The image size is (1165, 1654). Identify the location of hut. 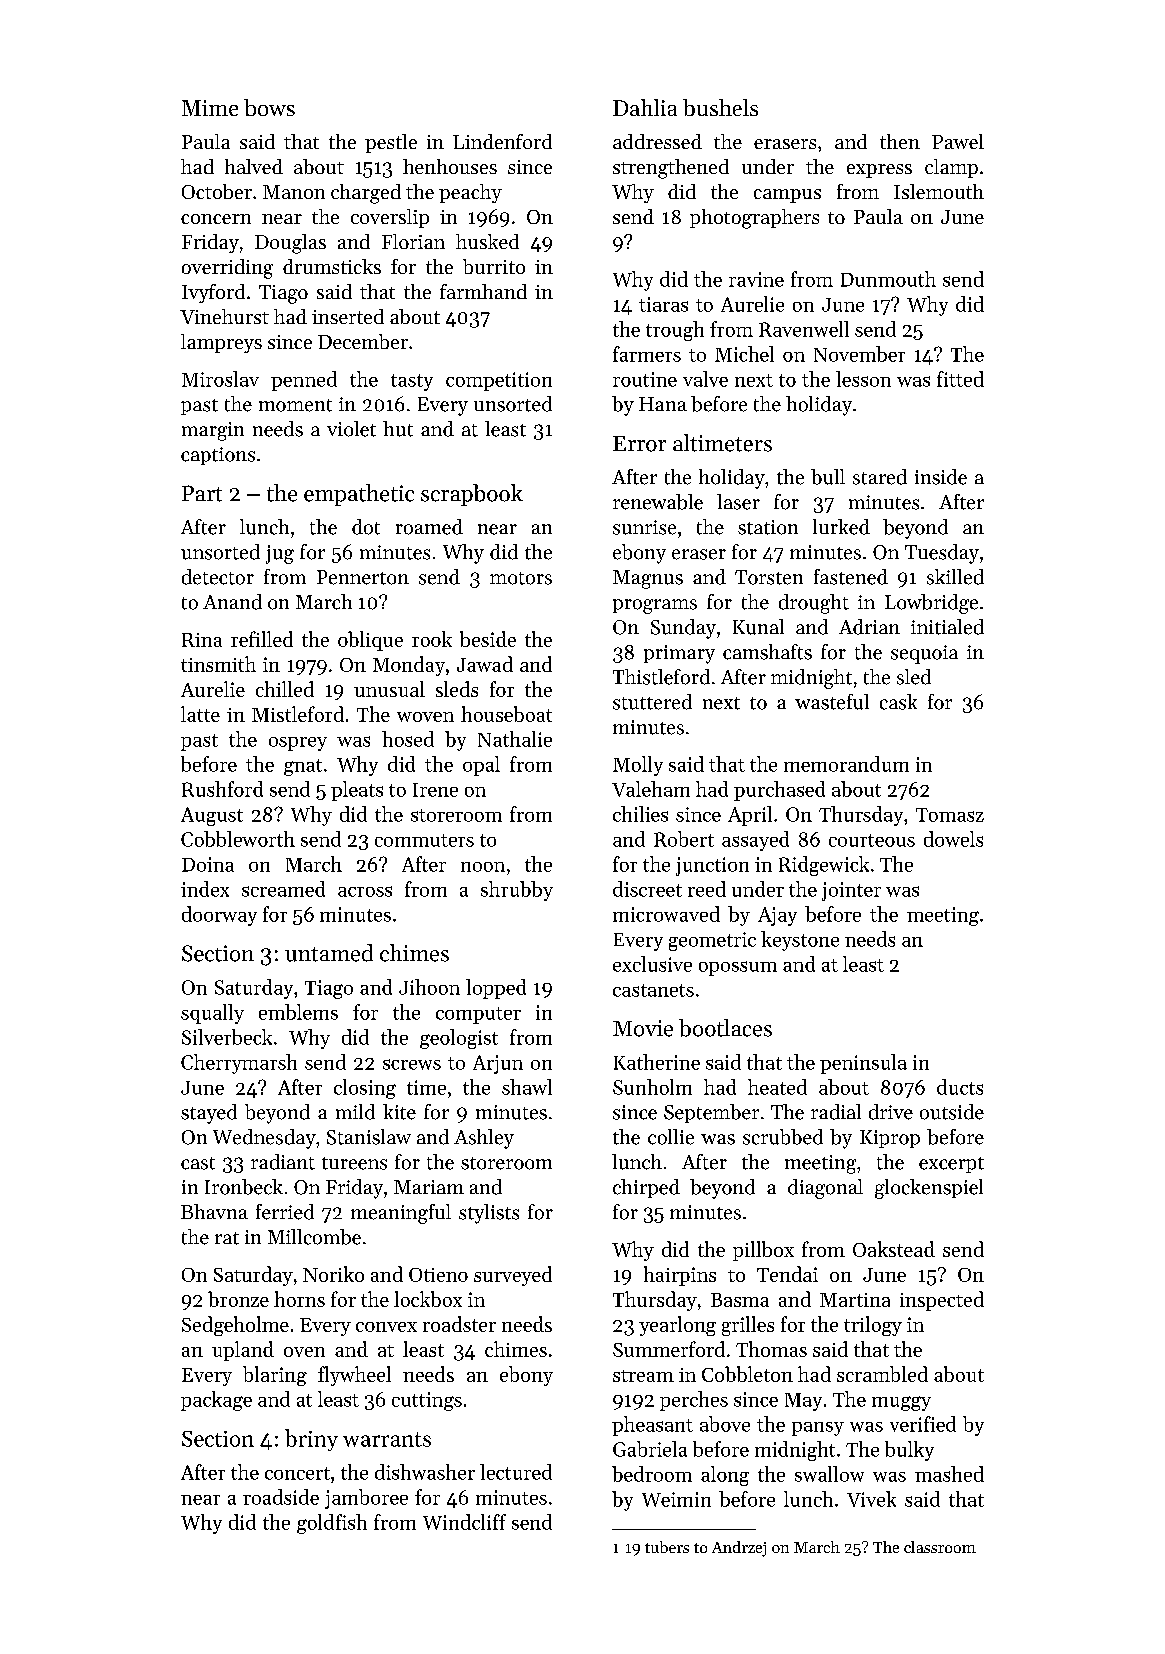
(398, 429).
